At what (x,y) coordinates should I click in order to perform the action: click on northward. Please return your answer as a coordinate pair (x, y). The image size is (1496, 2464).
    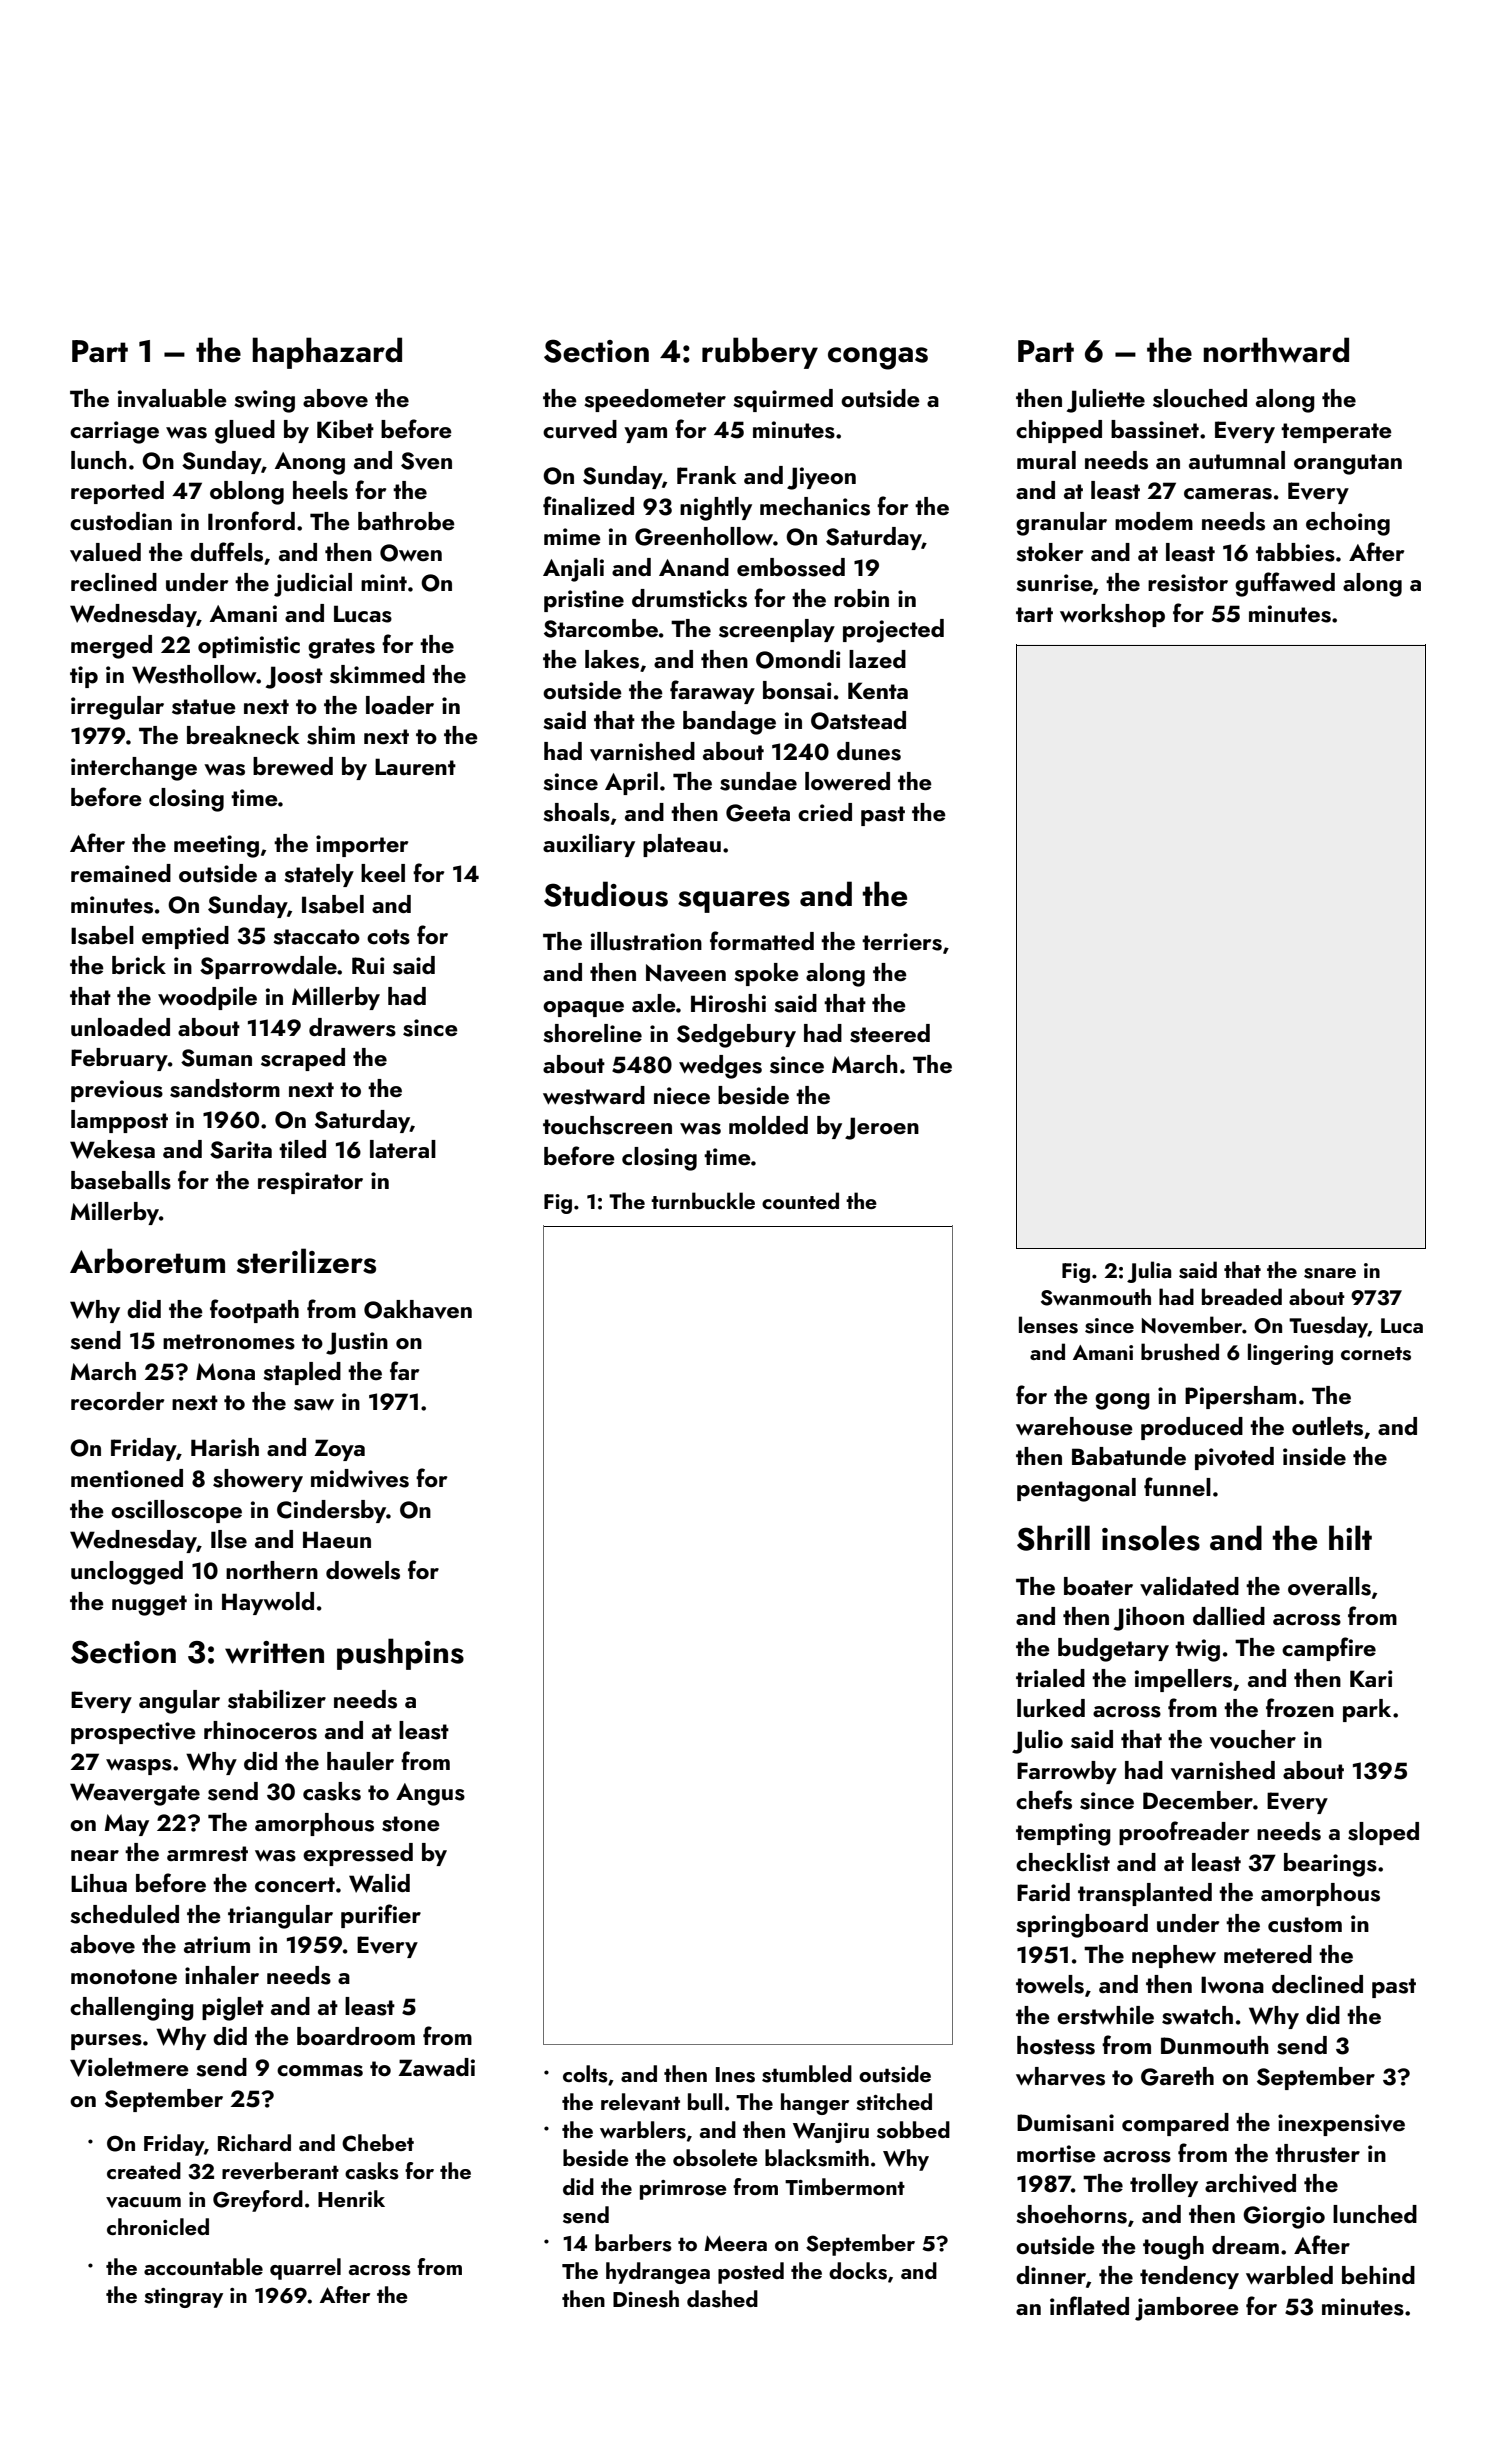
    Looking at the image, I should click on (1276, 350).
